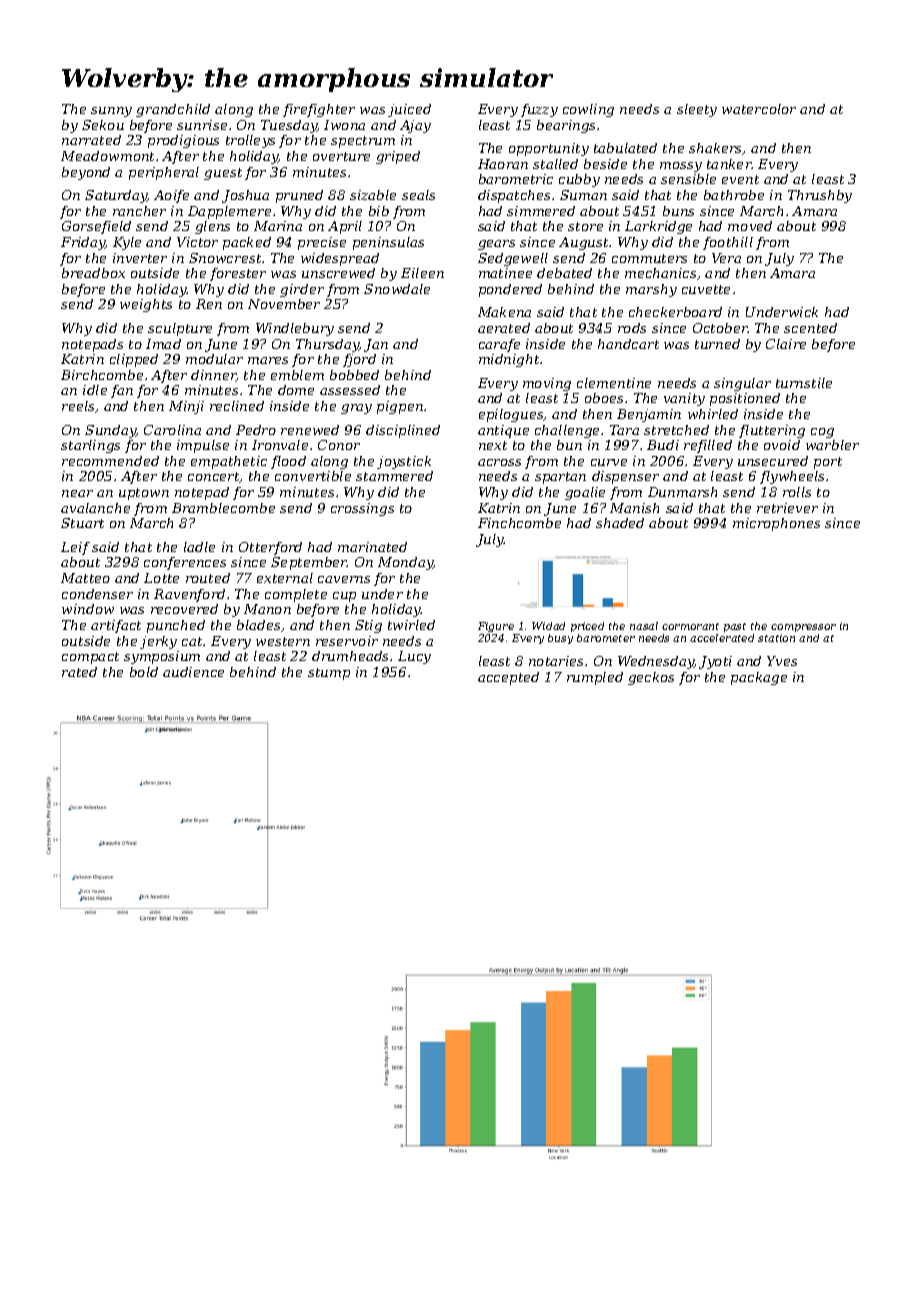 Image resolution: width=924 pixels, height=1308 pixels. Describe the element at coordinates (180, 329) in the screenshot. I see `sculpture` at that location.
